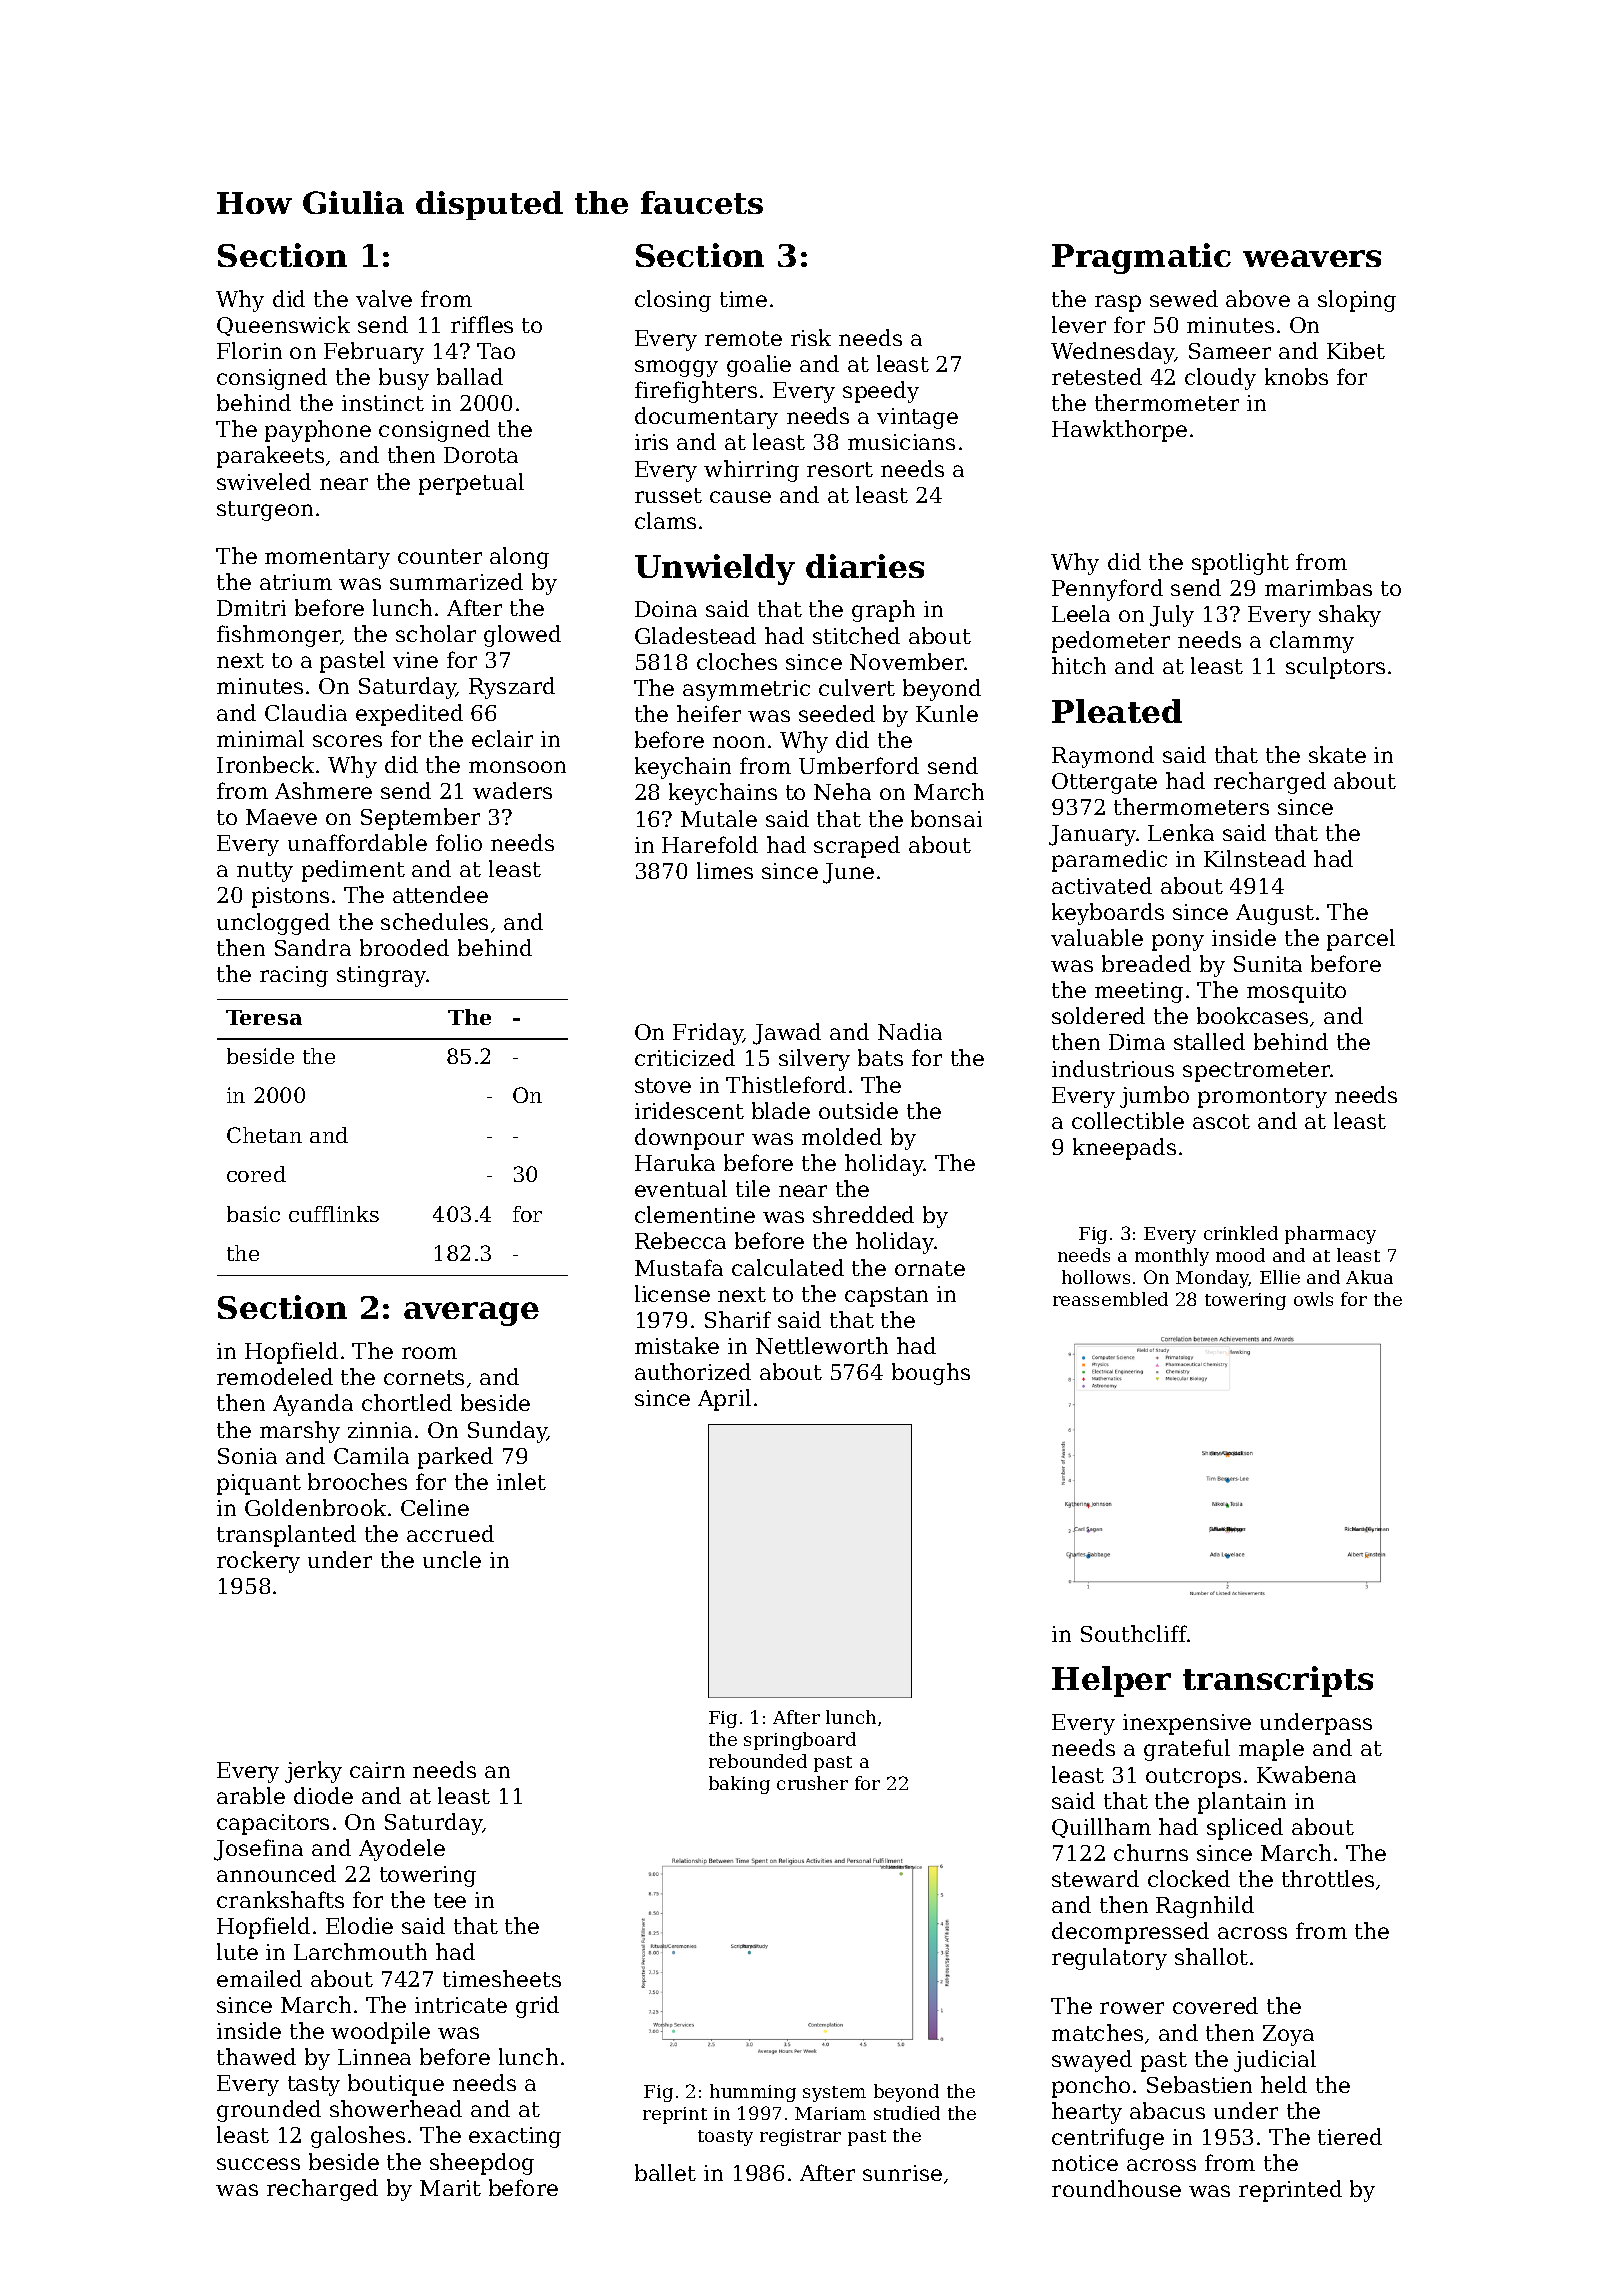 This document has width=1620, height=2292. I want to click on sewed, so click(1184, 298).
